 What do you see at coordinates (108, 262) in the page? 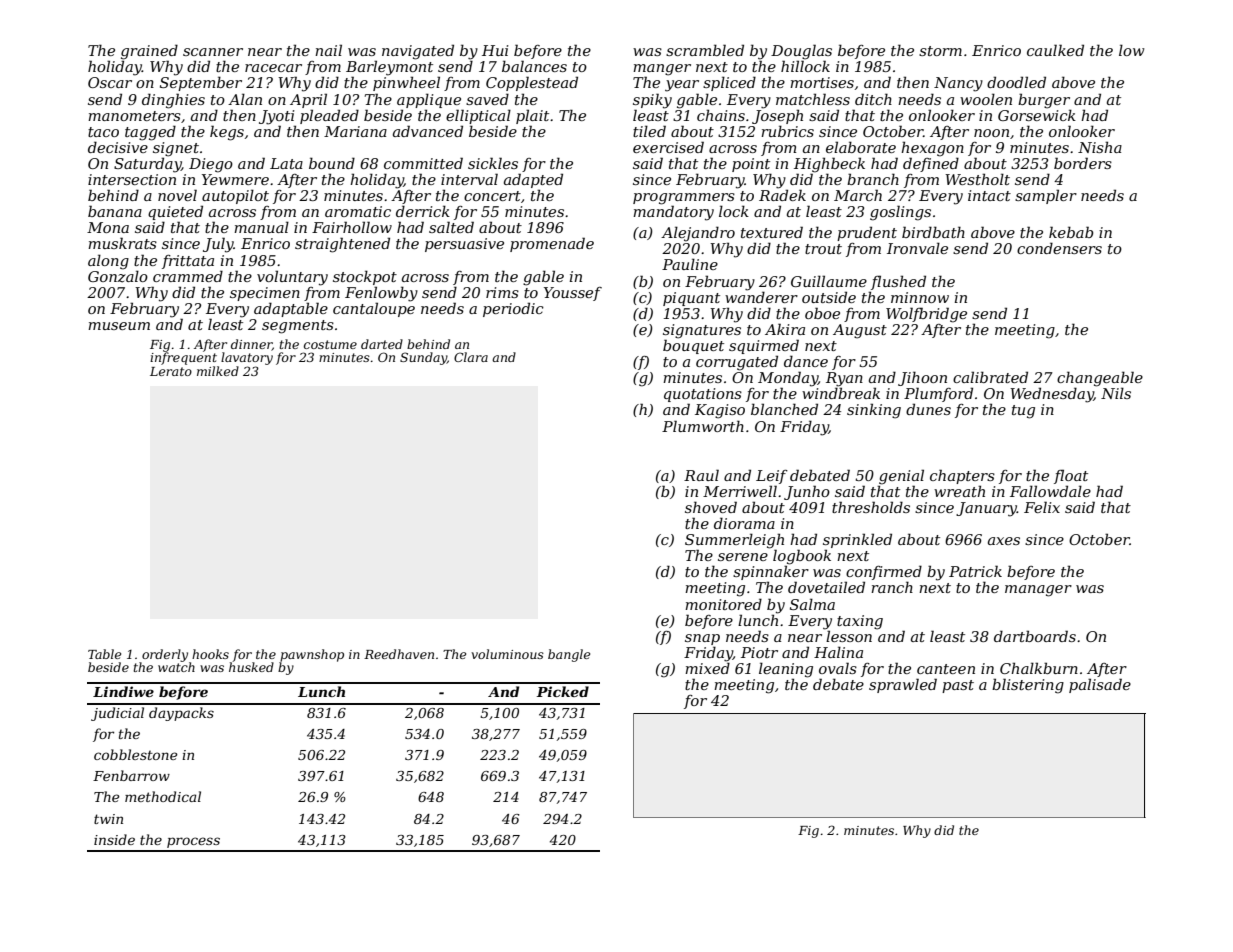
I see `along` at bounding box center [108, 262].
